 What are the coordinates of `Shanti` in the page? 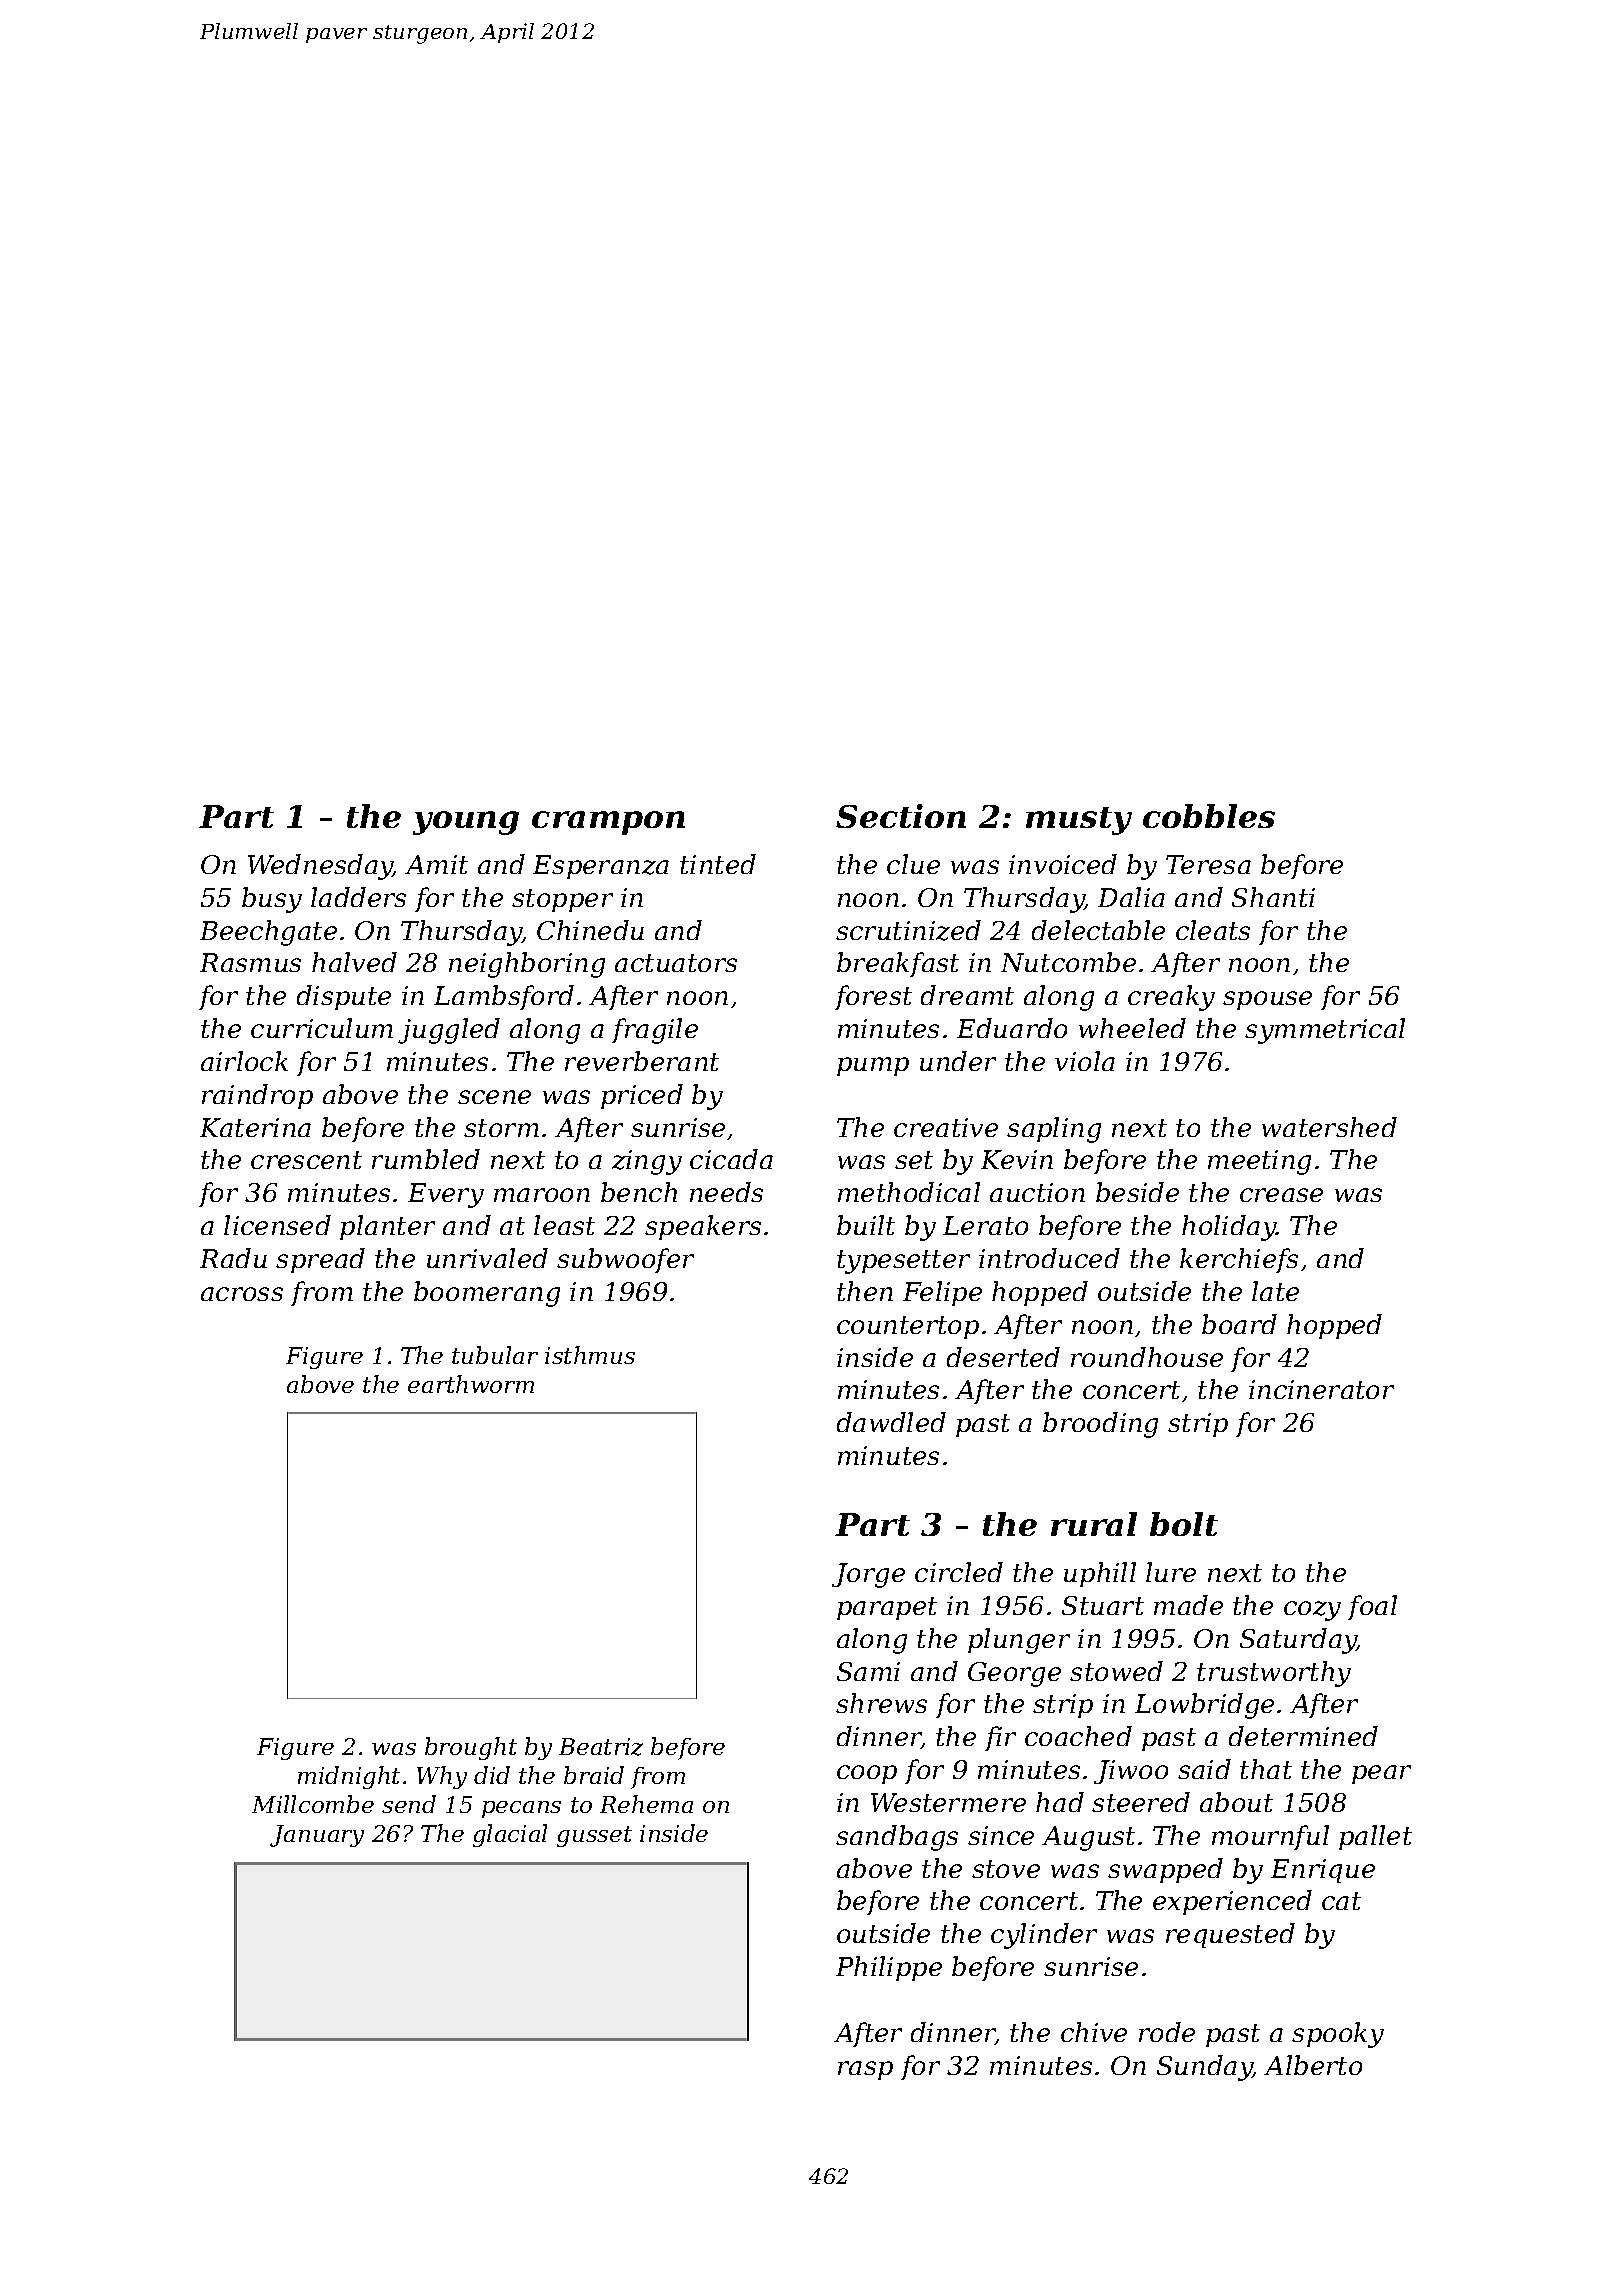 It's located at (1273, 897).
